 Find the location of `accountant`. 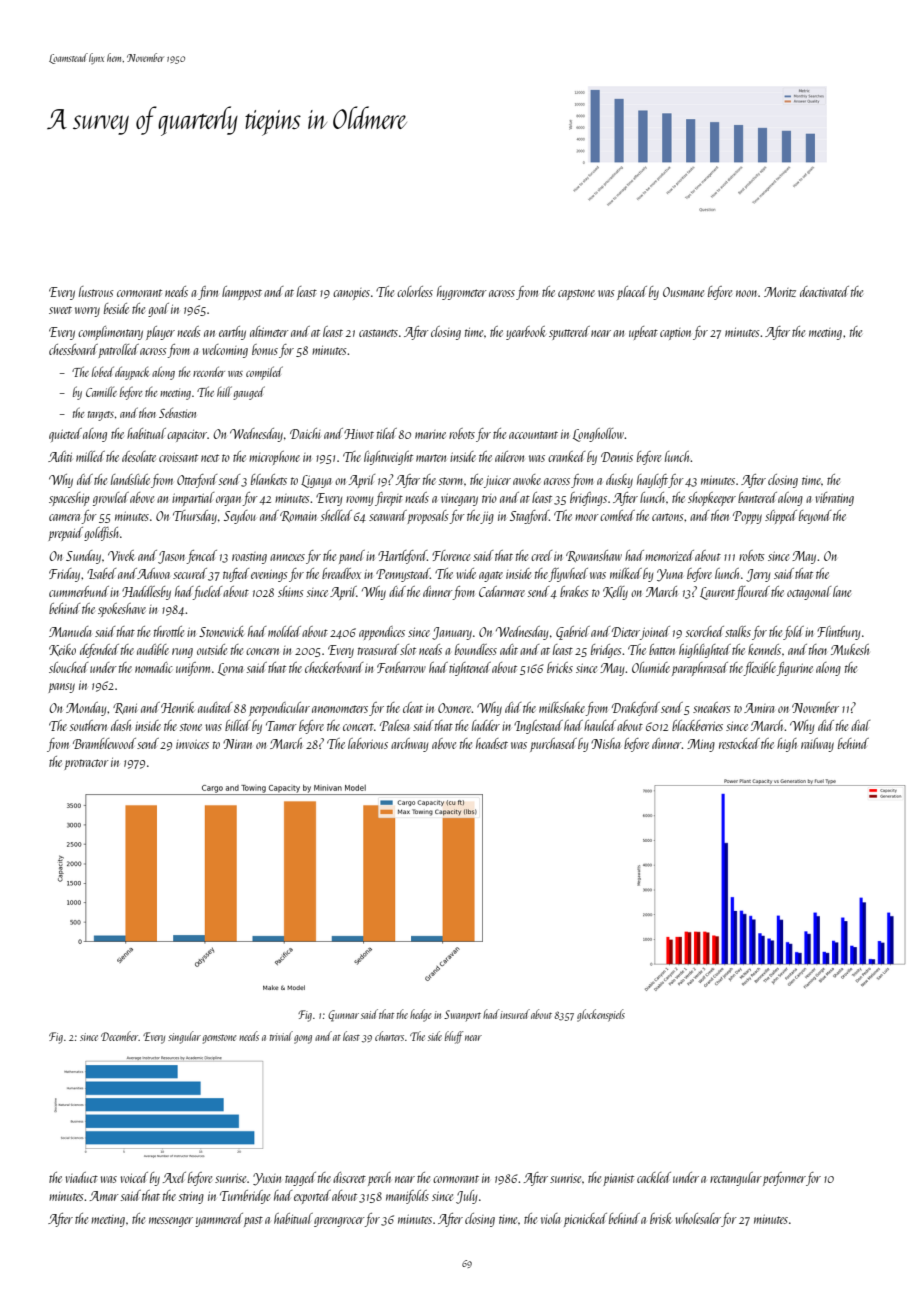

accountant is located at coordinates (533, 435).
